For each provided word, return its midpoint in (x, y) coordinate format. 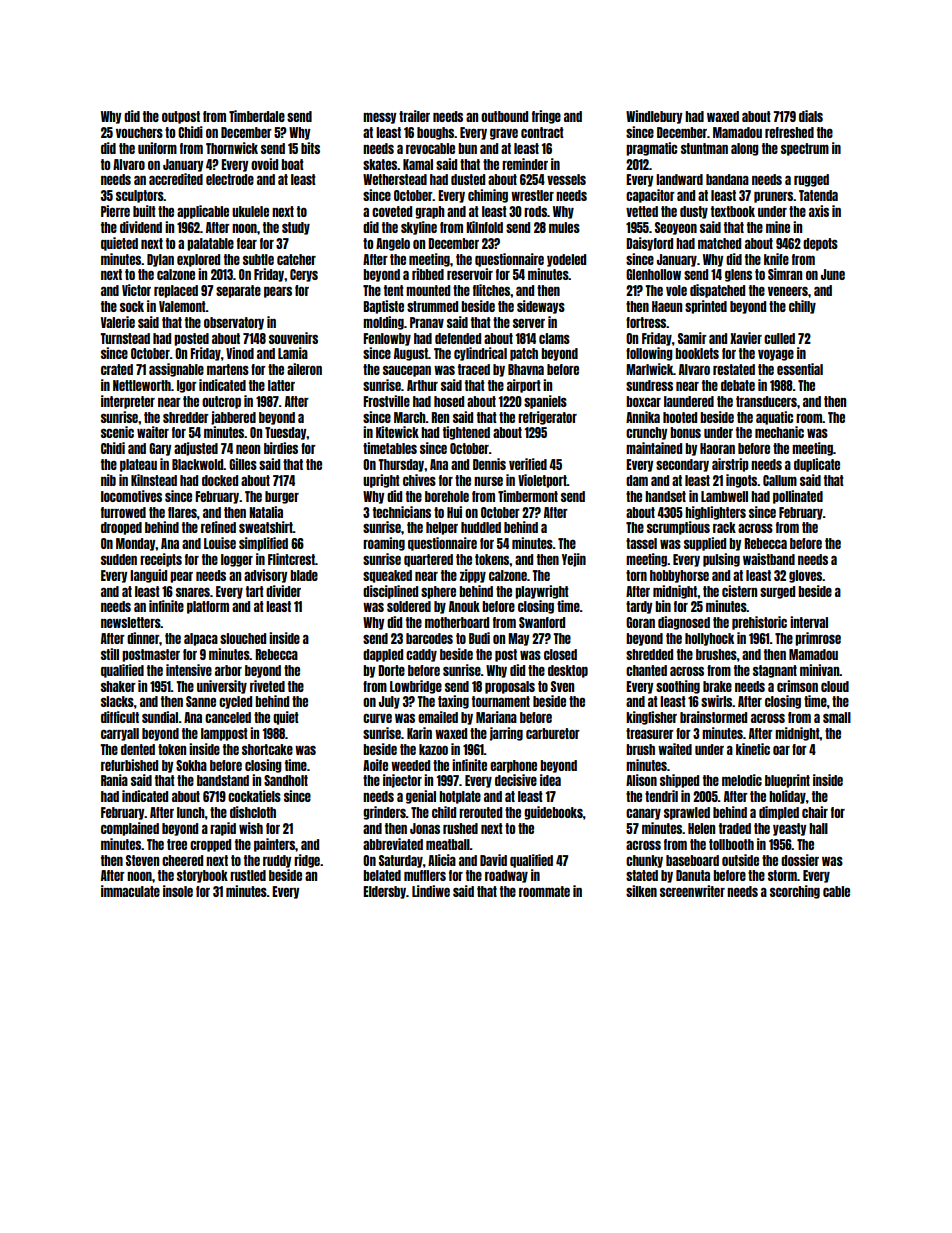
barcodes (429, 638)
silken (641, 891)
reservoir (470, 274)
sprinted (706, 307)
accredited (176, 179)
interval (809, 622)
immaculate (130, 891)
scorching (795, 892)
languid (148, 576)
